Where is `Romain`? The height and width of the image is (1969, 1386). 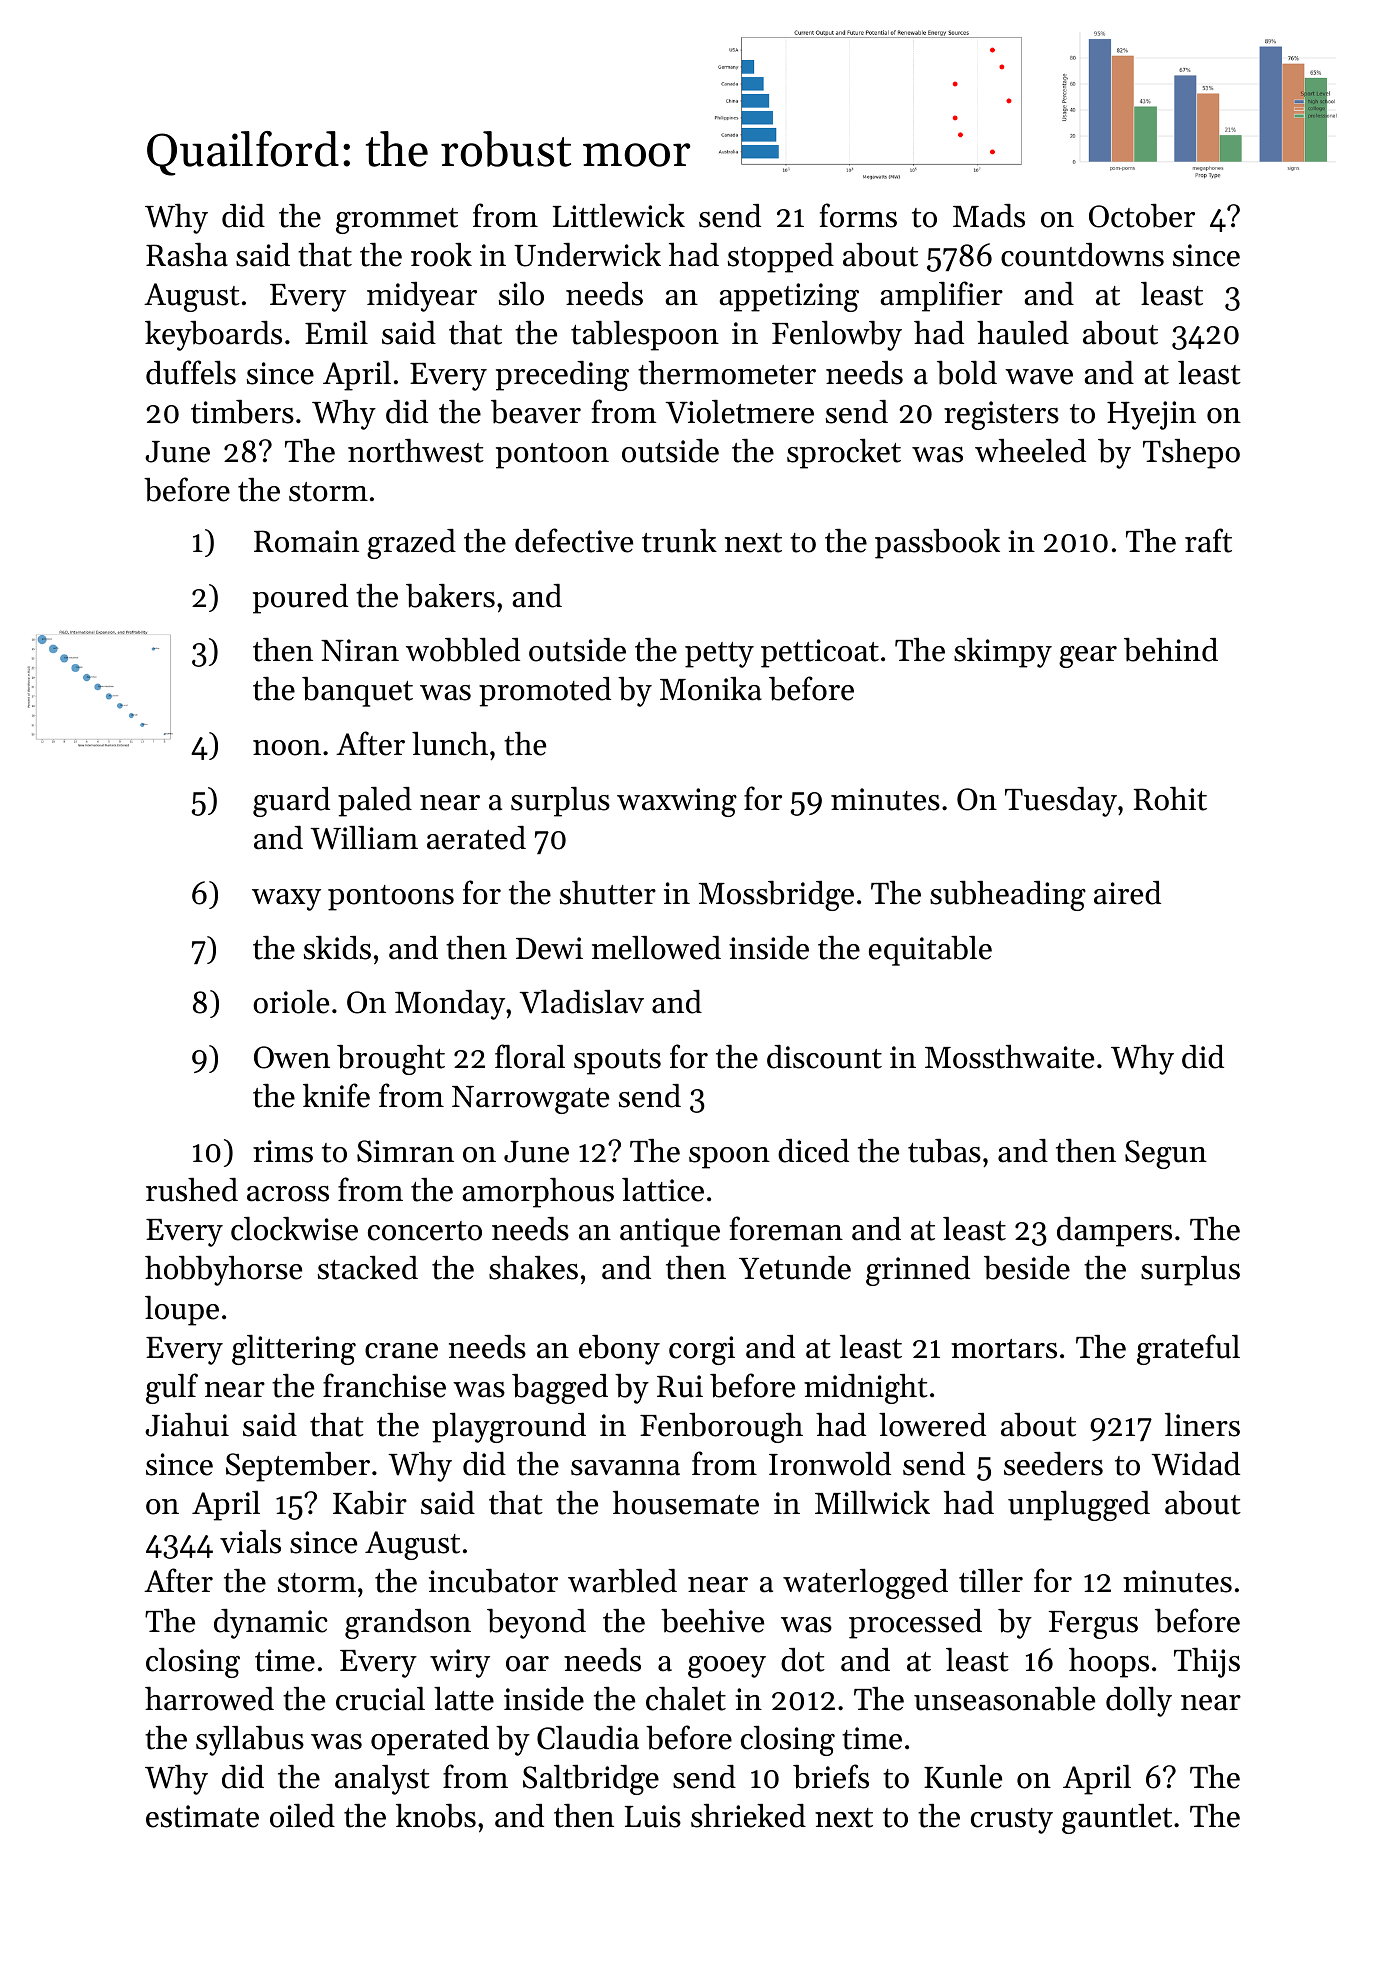
Romain is located at coordinates (306, 541).
